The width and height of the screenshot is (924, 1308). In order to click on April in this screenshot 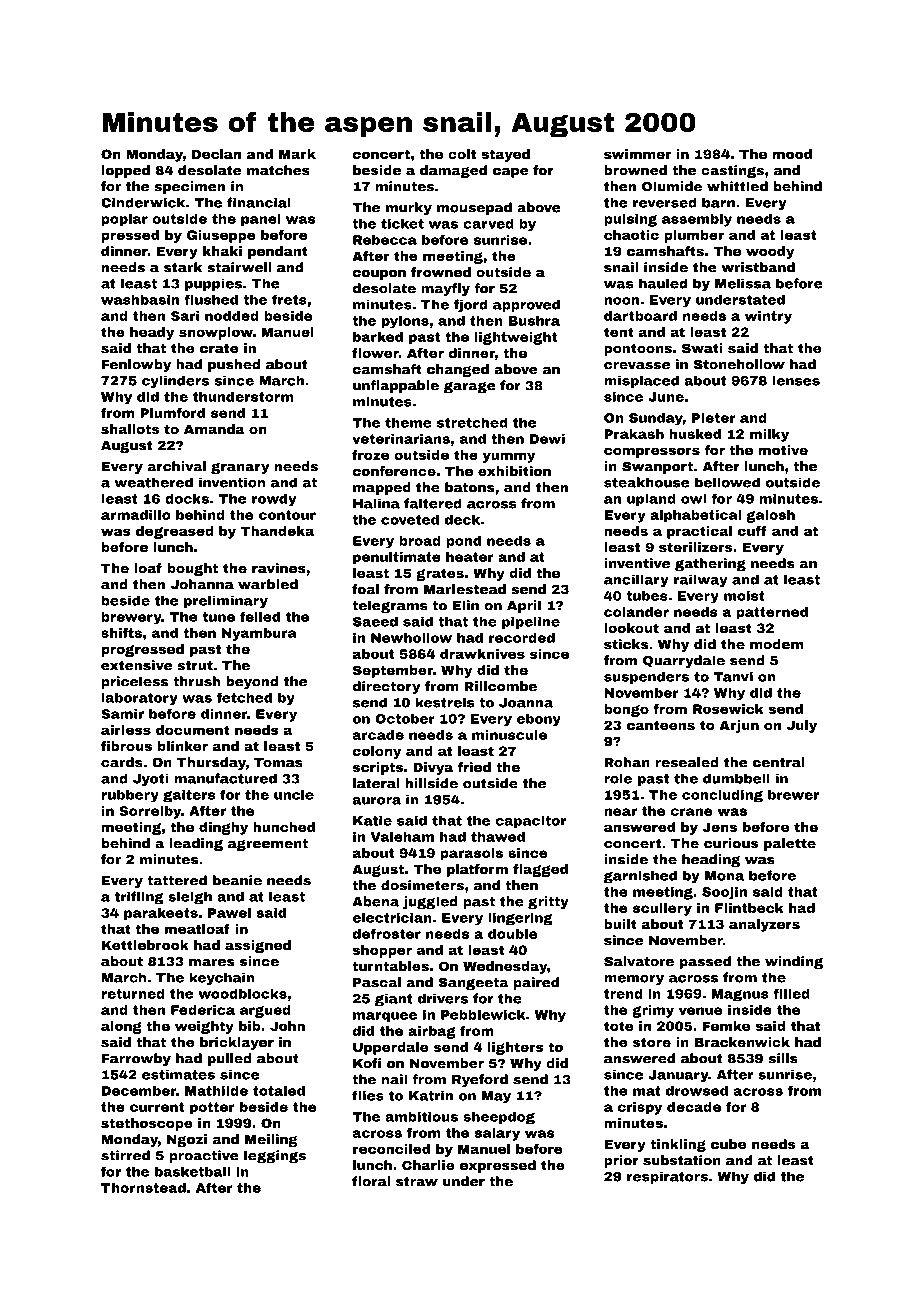, I will do `click(524, 606)`.
